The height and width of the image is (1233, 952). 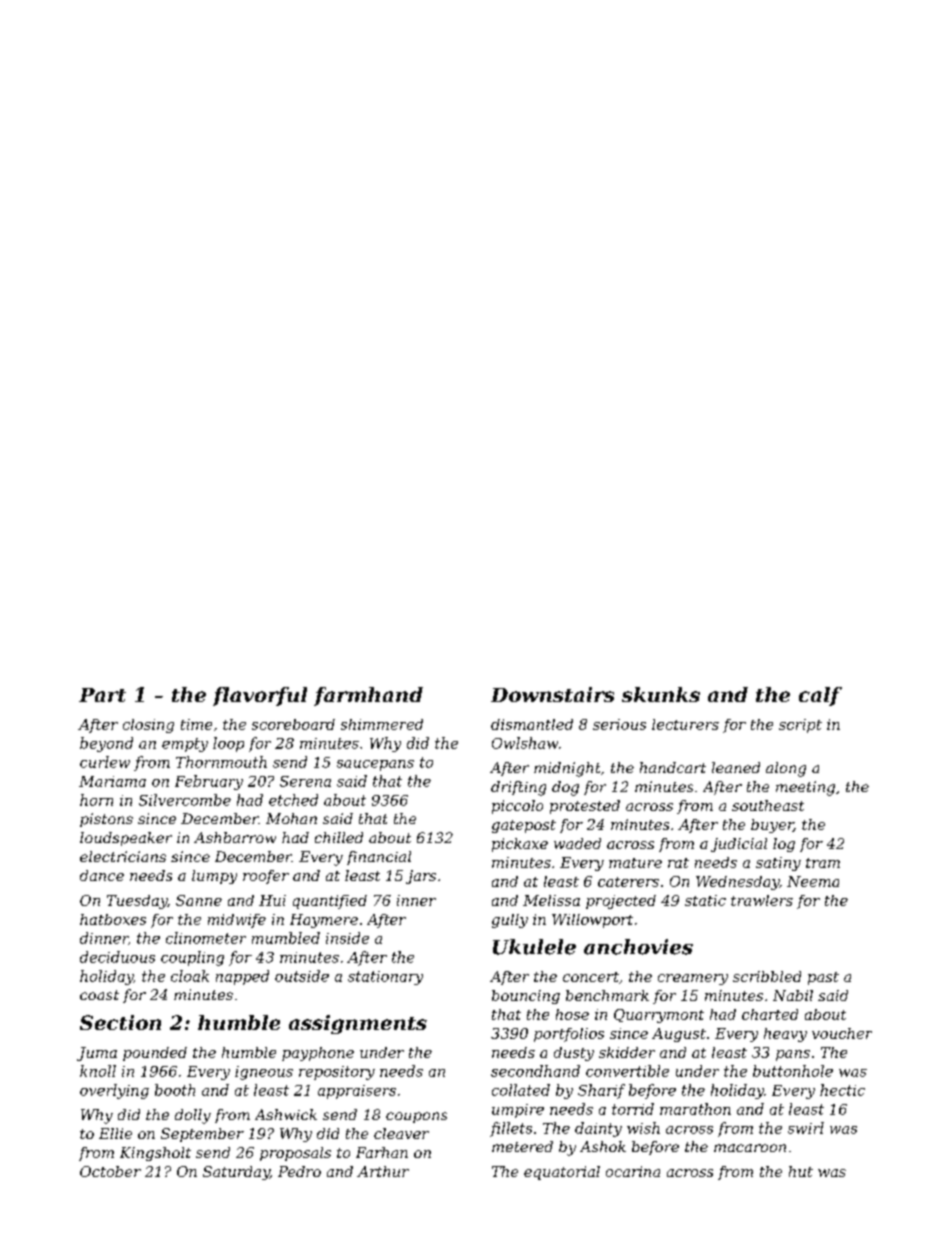 I want to click on October, so click(x=110, y=1171).
